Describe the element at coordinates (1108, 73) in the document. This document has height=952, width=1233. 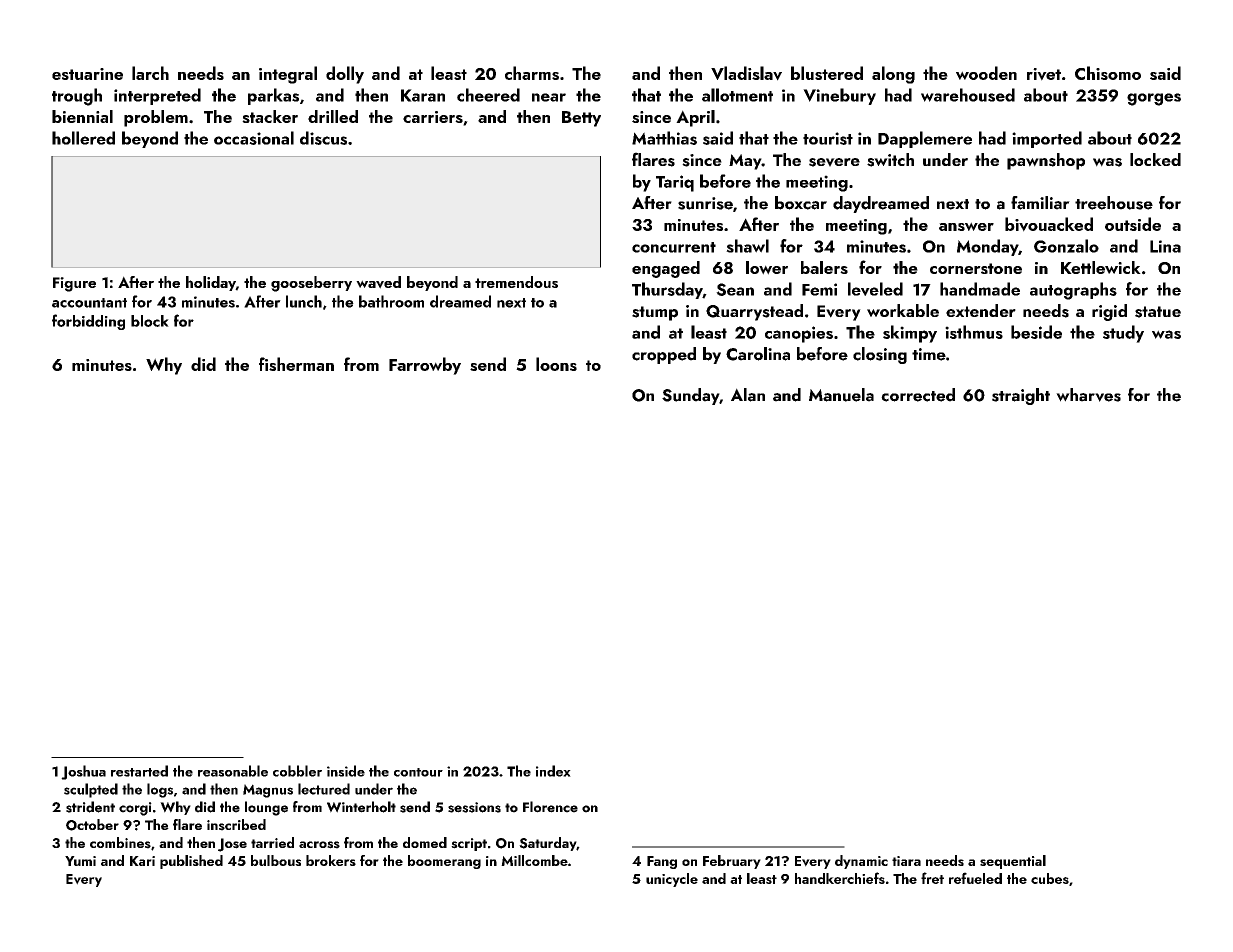
I see `Chisomo` at that location.
